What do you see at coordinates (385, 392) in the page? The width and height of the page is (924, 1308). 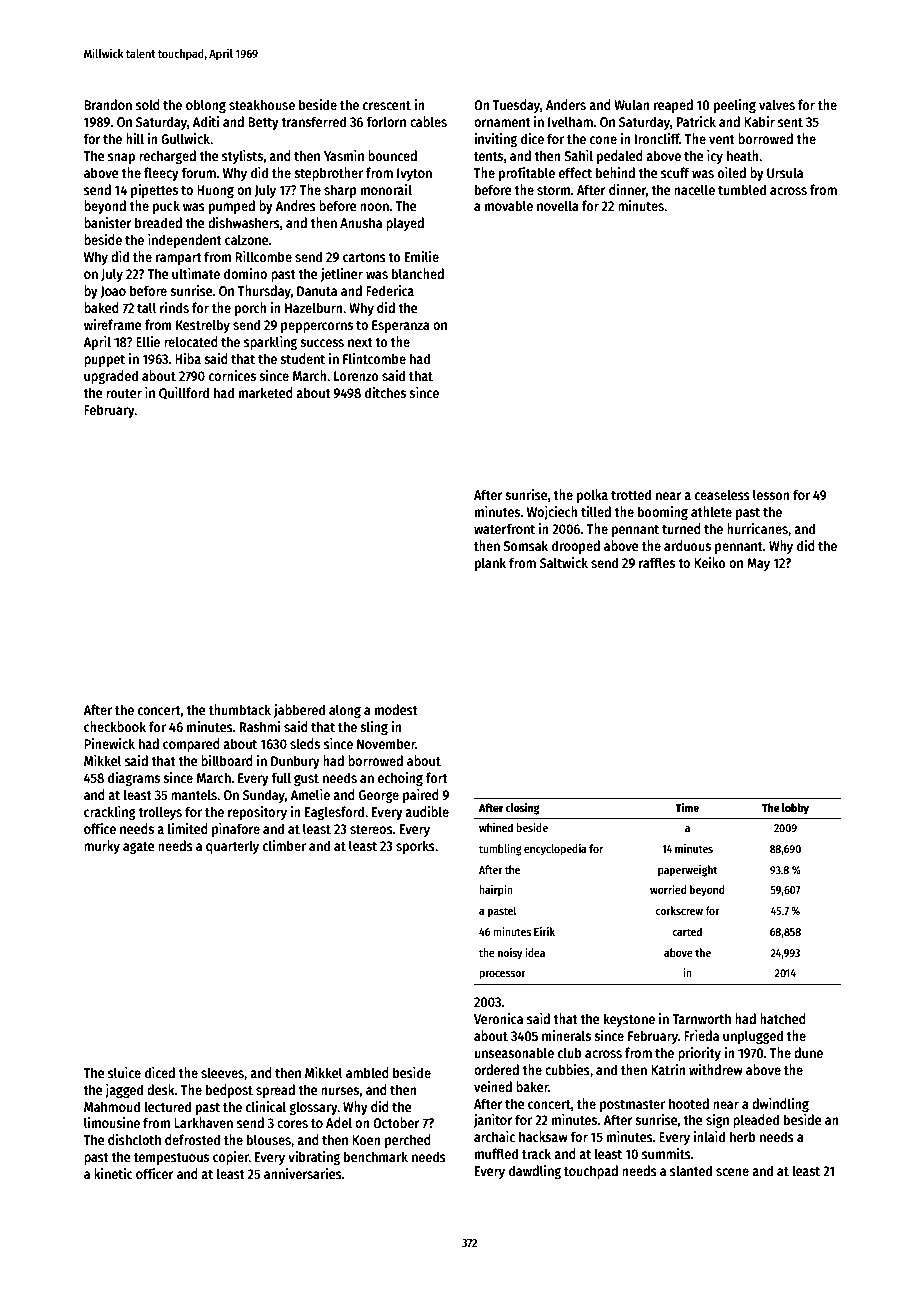 I see `ditches` at bounding box center [385, 392].
